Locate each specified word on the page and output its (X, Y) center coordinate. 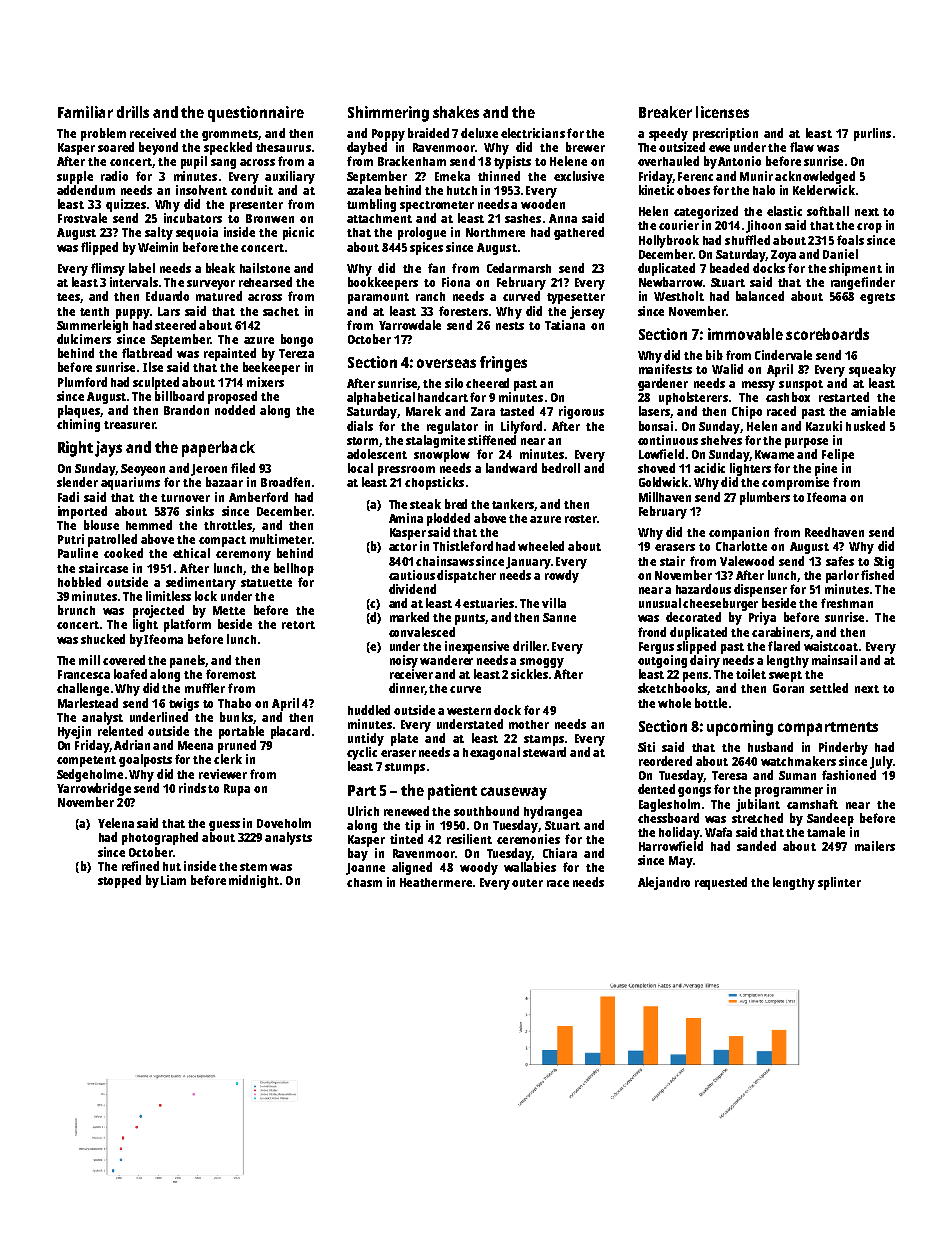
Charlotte (741, 546)
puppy (132, 314)
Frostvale (82, 218)
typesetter (576, 298)
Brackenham (412, 161)
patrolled (112, 540)
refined (140, 866)
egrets (877, 298)
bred (456, 504)
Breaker (665, 112)
